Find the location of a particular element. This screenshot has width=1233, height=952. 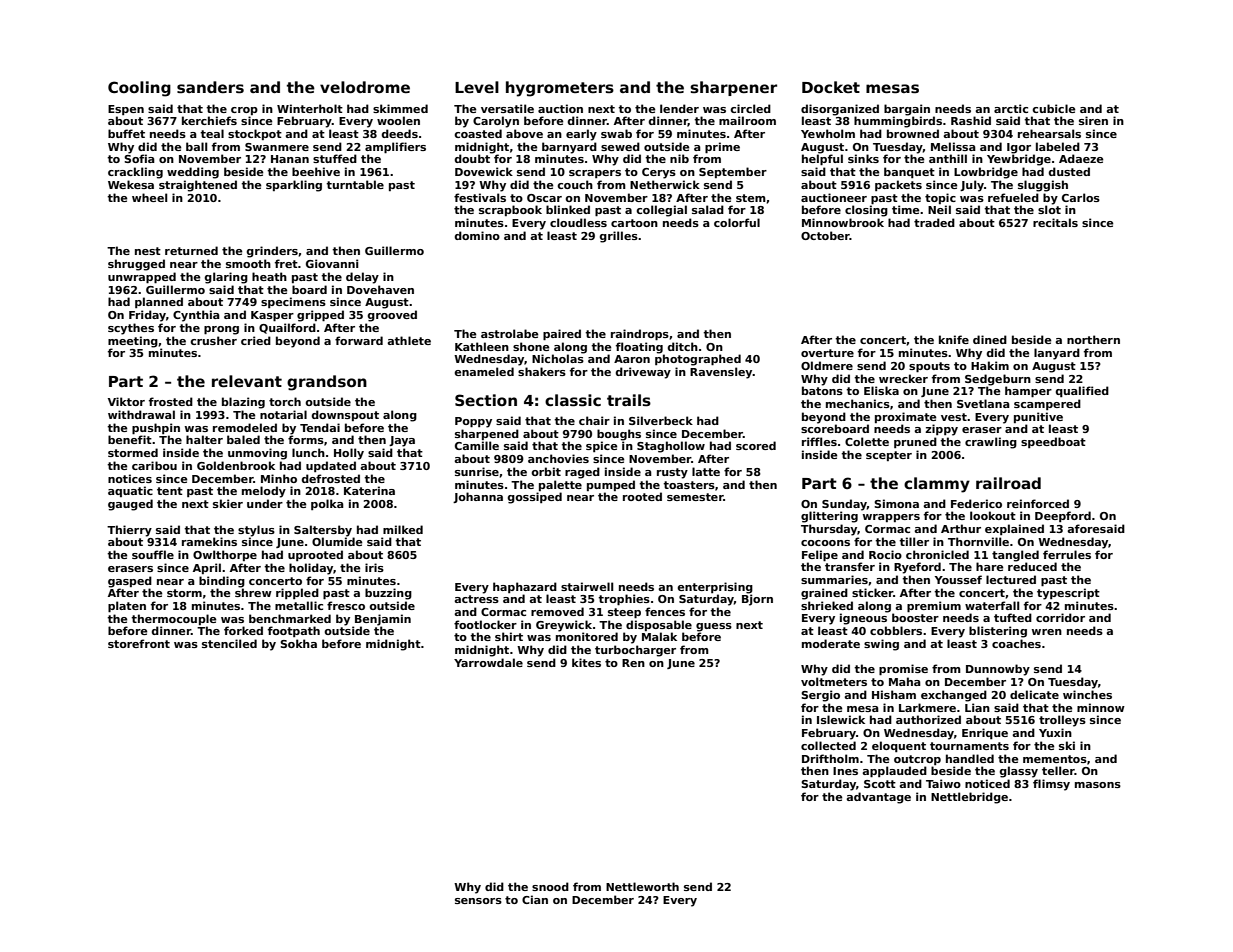

Cooling is located at coordinates (139, 89).
